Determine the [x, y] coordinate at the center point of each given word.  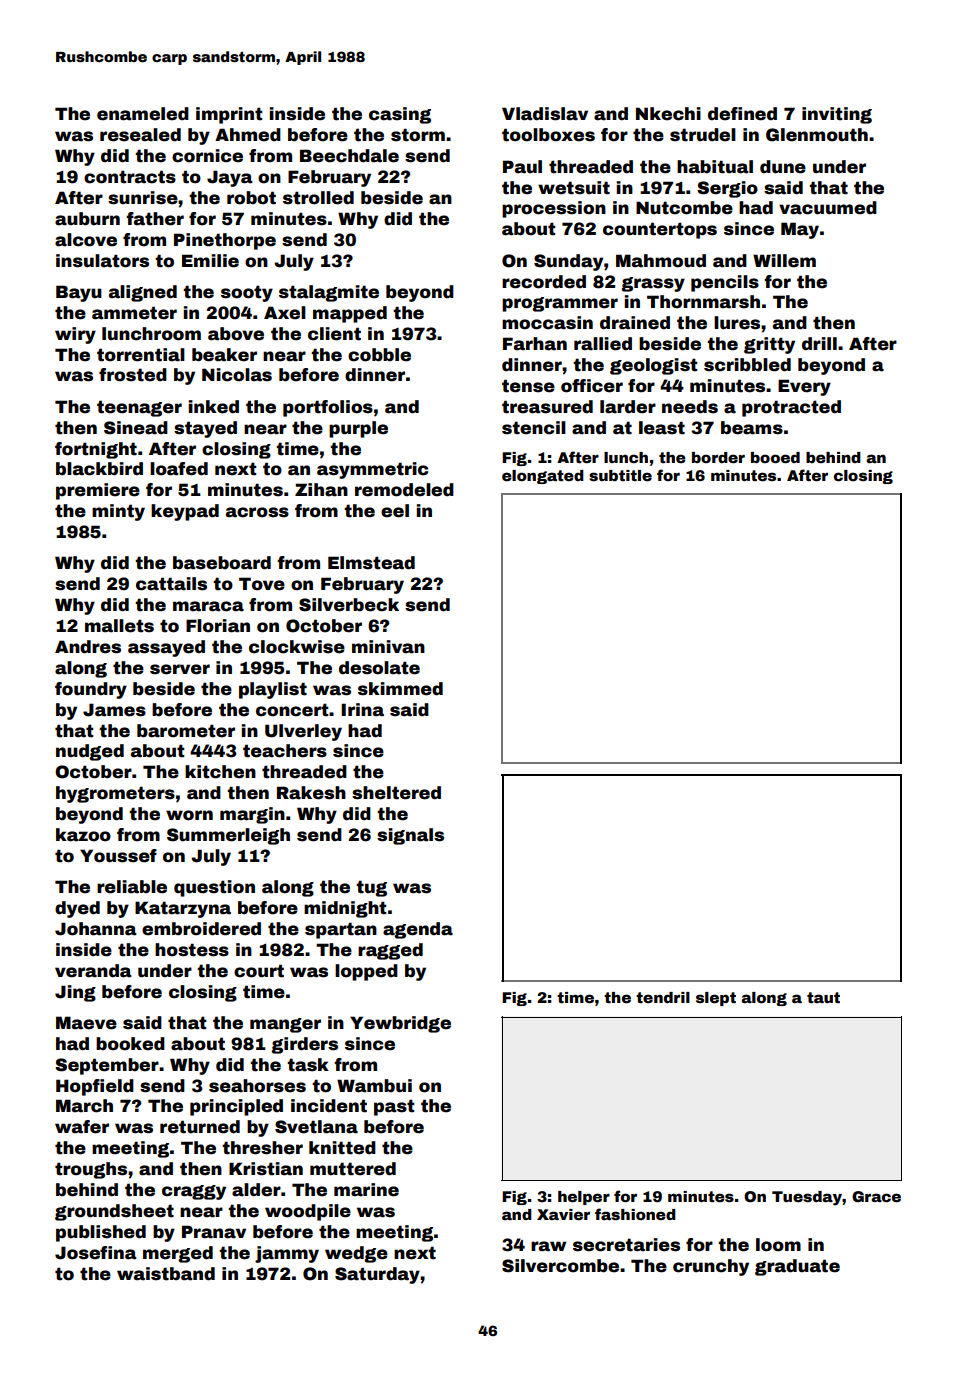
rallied [603, 344]
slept [716, 999]
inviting [837, 115]
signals [410, 836]
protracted [791, 408]
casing [400, 115]
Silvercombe [560, 1266]
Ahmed [248, 135]
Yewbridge [400, 1024]
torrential [141, 355]
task [308, 1065]
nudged [90, 752]
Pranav [214, 1232]
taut [823, 997]
